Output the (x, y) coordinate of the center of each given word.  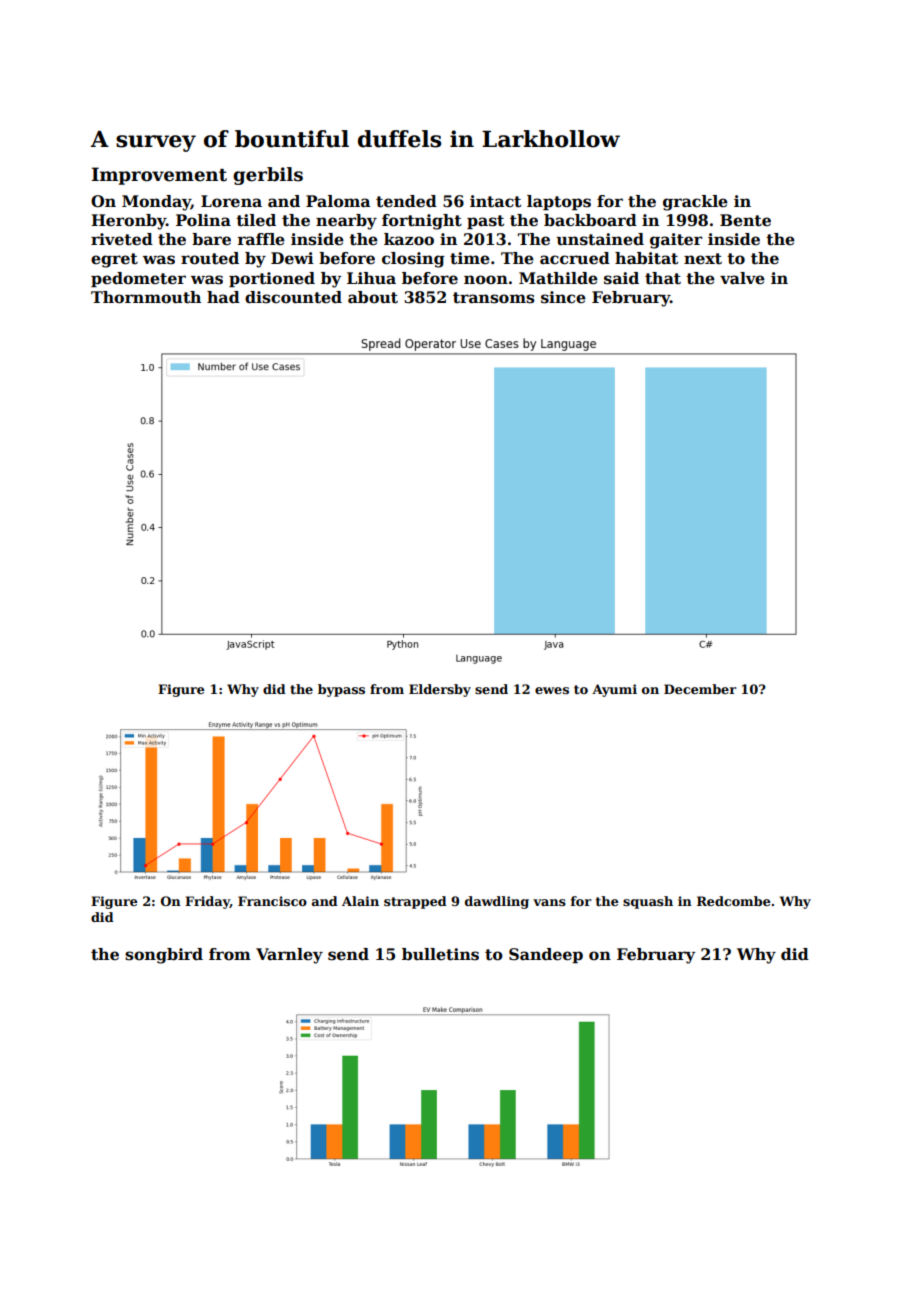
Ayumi (614, 690)
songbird (164, 956)
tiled (256, 220)
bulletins (440, 954)
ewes (552, 690)
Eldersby (440, 690)
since (563, 297)
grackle (695, 203)
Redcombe (734, 901)
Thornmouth (146, 297)
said (621, 278)
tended (406, 201)
